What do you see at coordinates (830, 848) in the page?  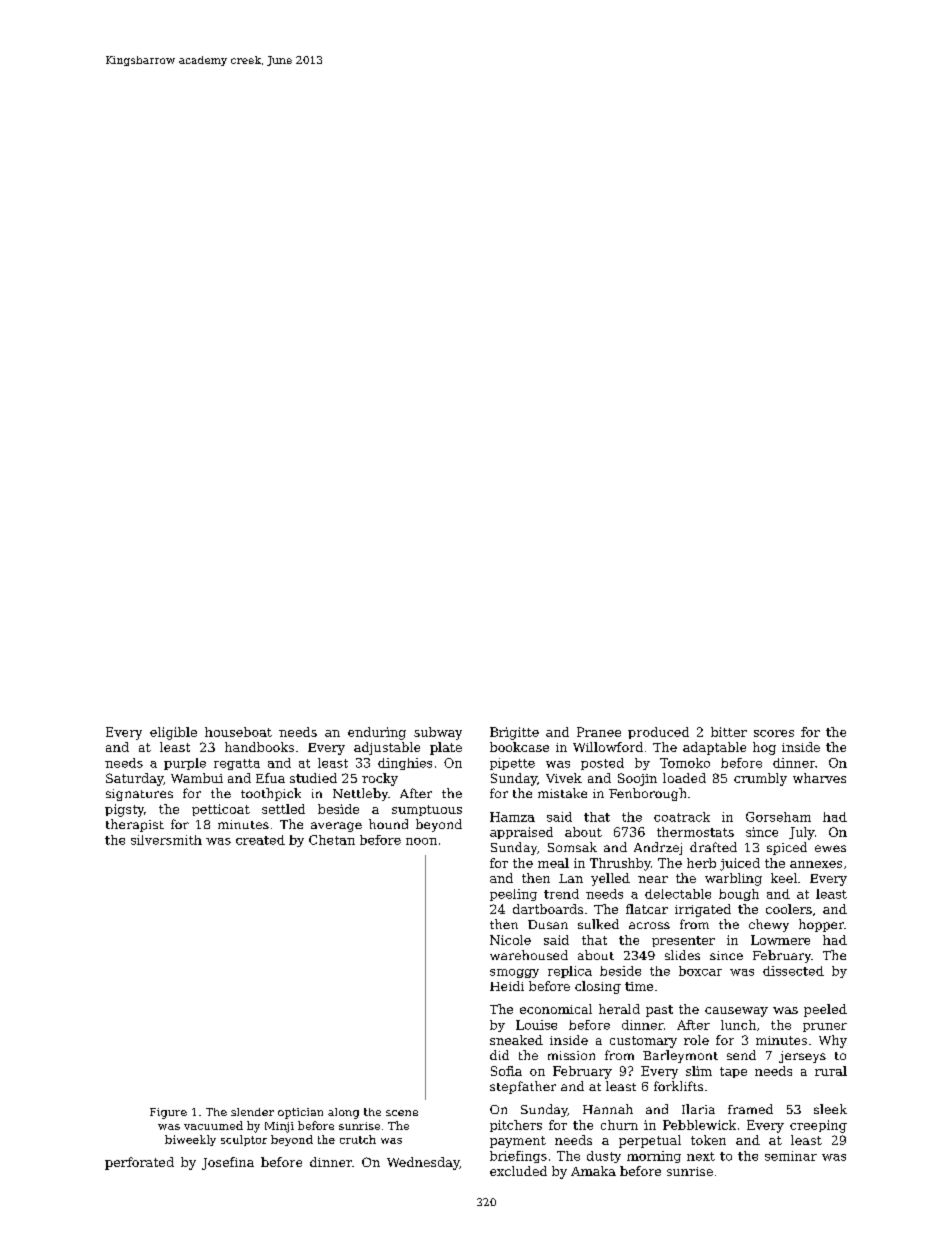 I see `ewes` at bounding box center [830, 848].
